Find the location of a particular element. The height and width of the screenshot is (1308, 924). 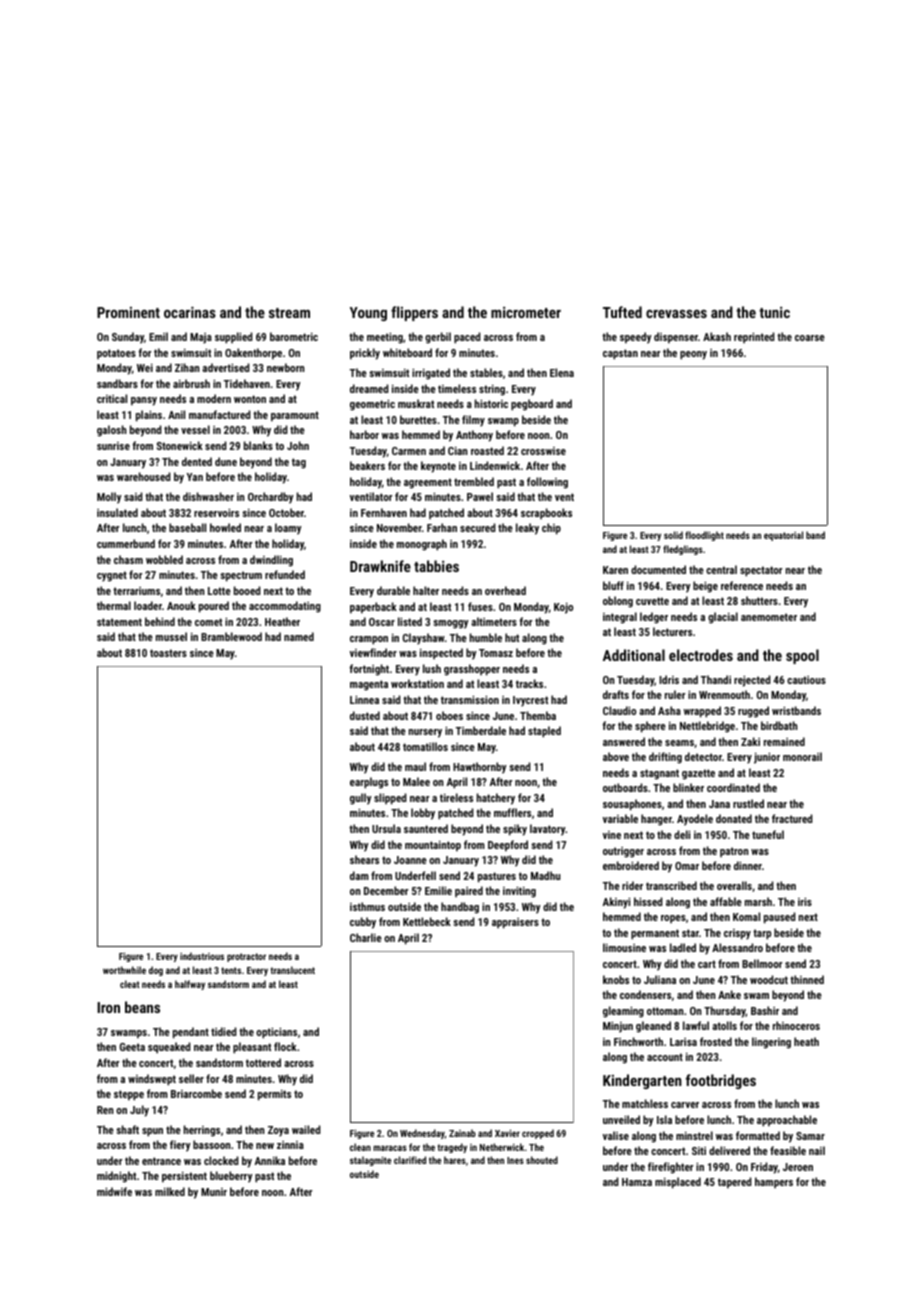

equatorial is located at coordinates (783, 536).
